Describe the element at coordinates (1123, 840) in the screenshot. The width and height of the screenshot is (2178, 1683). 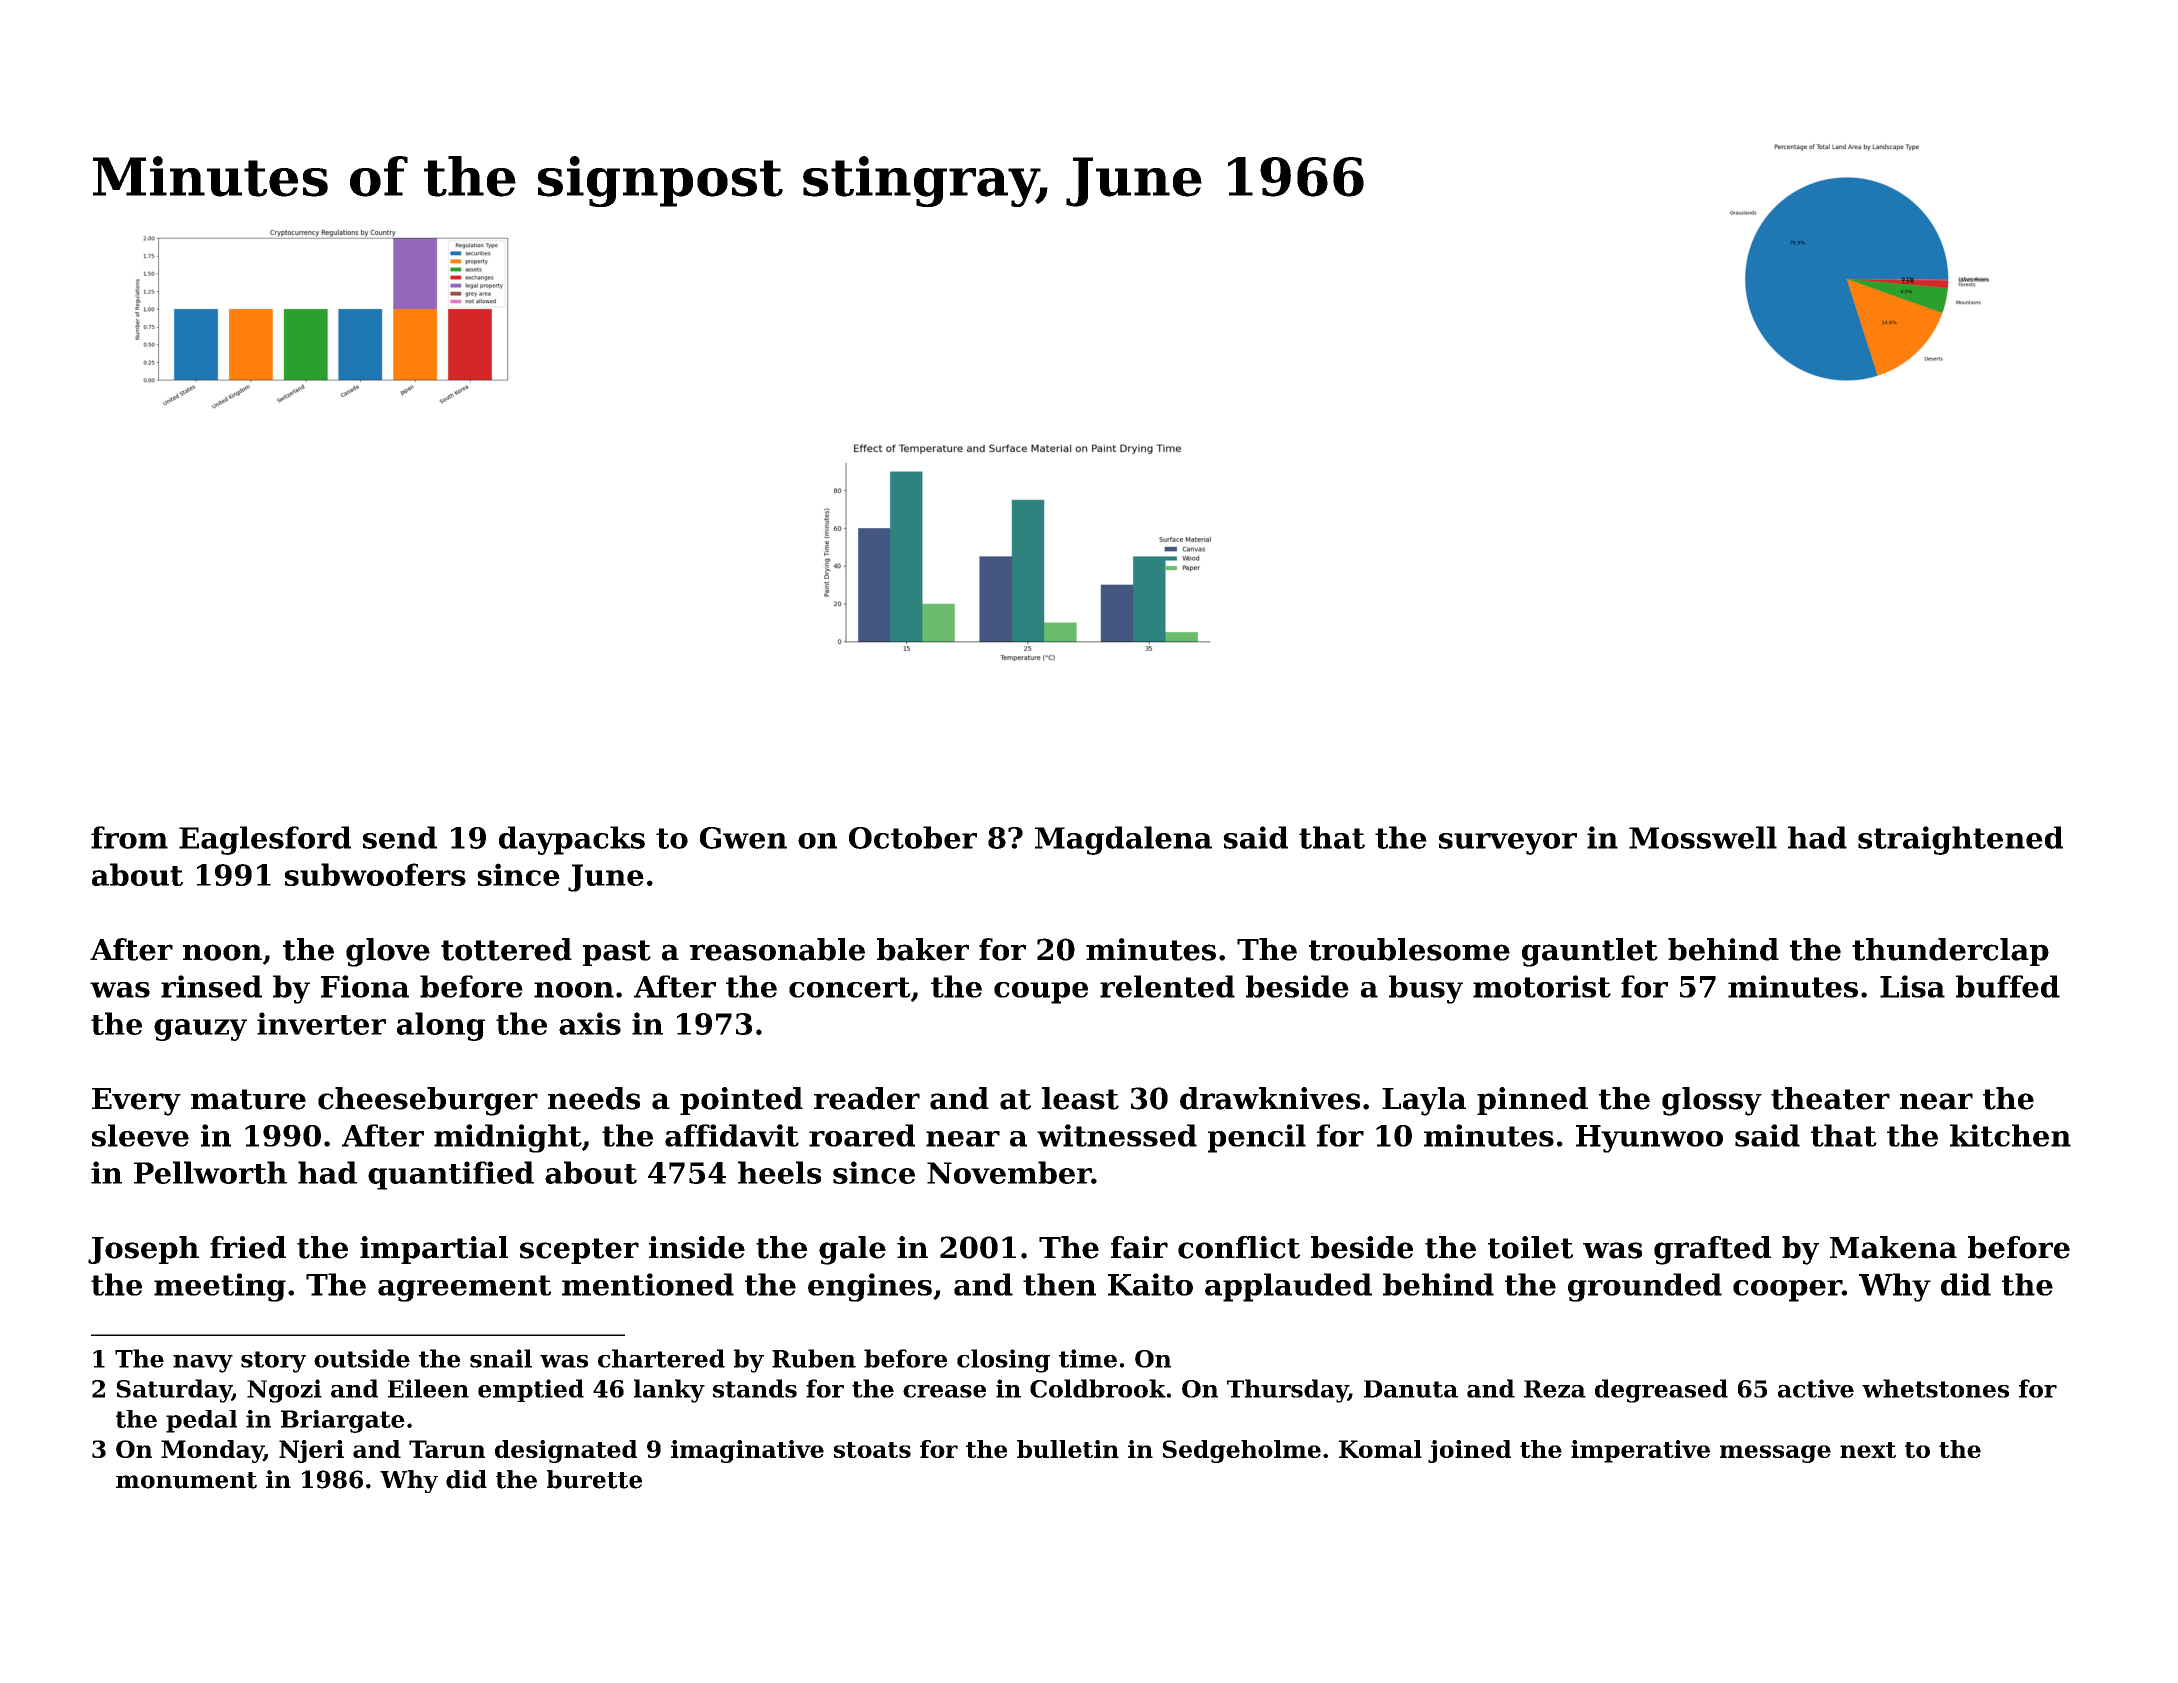
I see `Magdalena` at that location.
